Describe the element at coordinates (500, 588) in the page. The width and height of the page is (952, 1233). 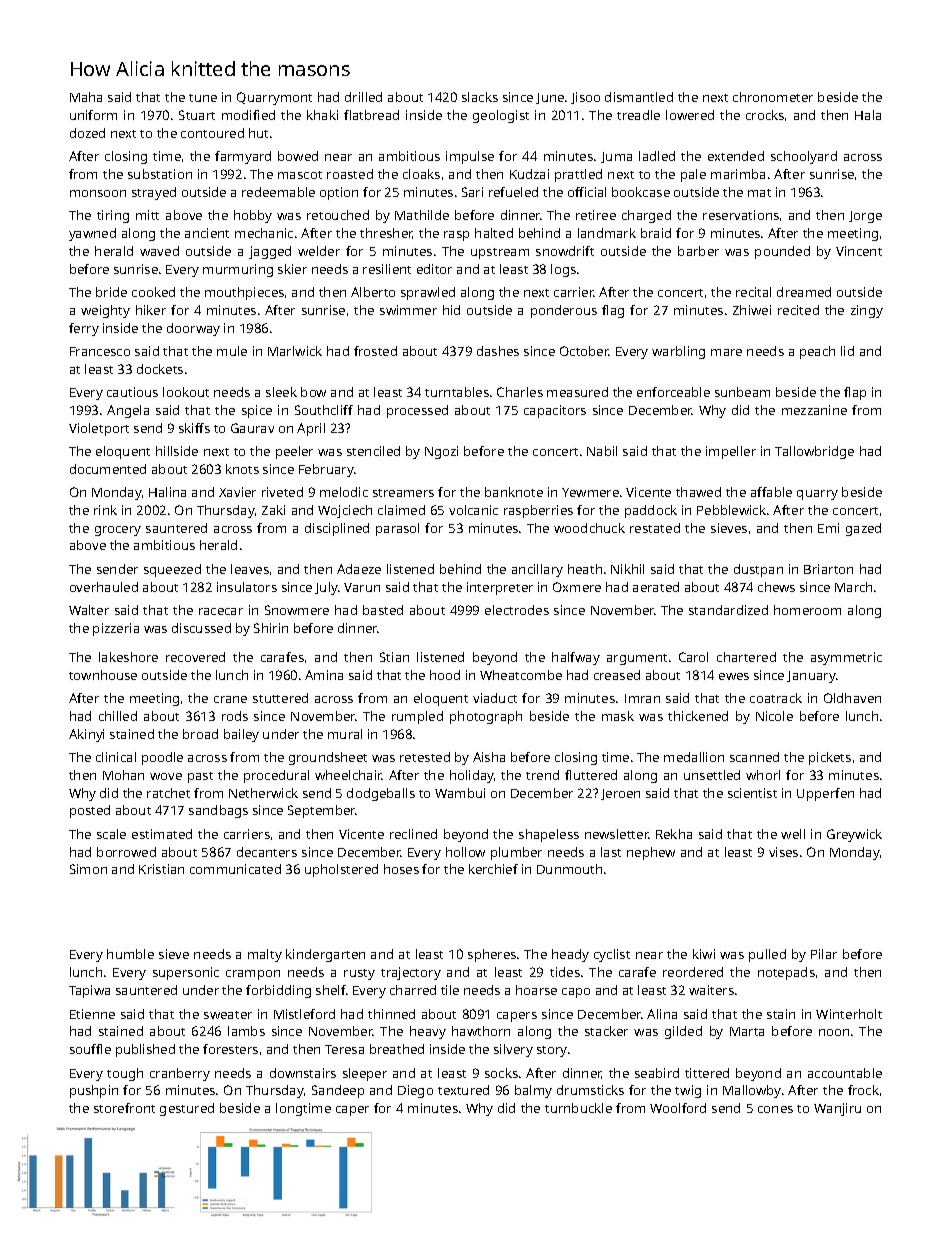
I see `interpreter` at that location.
